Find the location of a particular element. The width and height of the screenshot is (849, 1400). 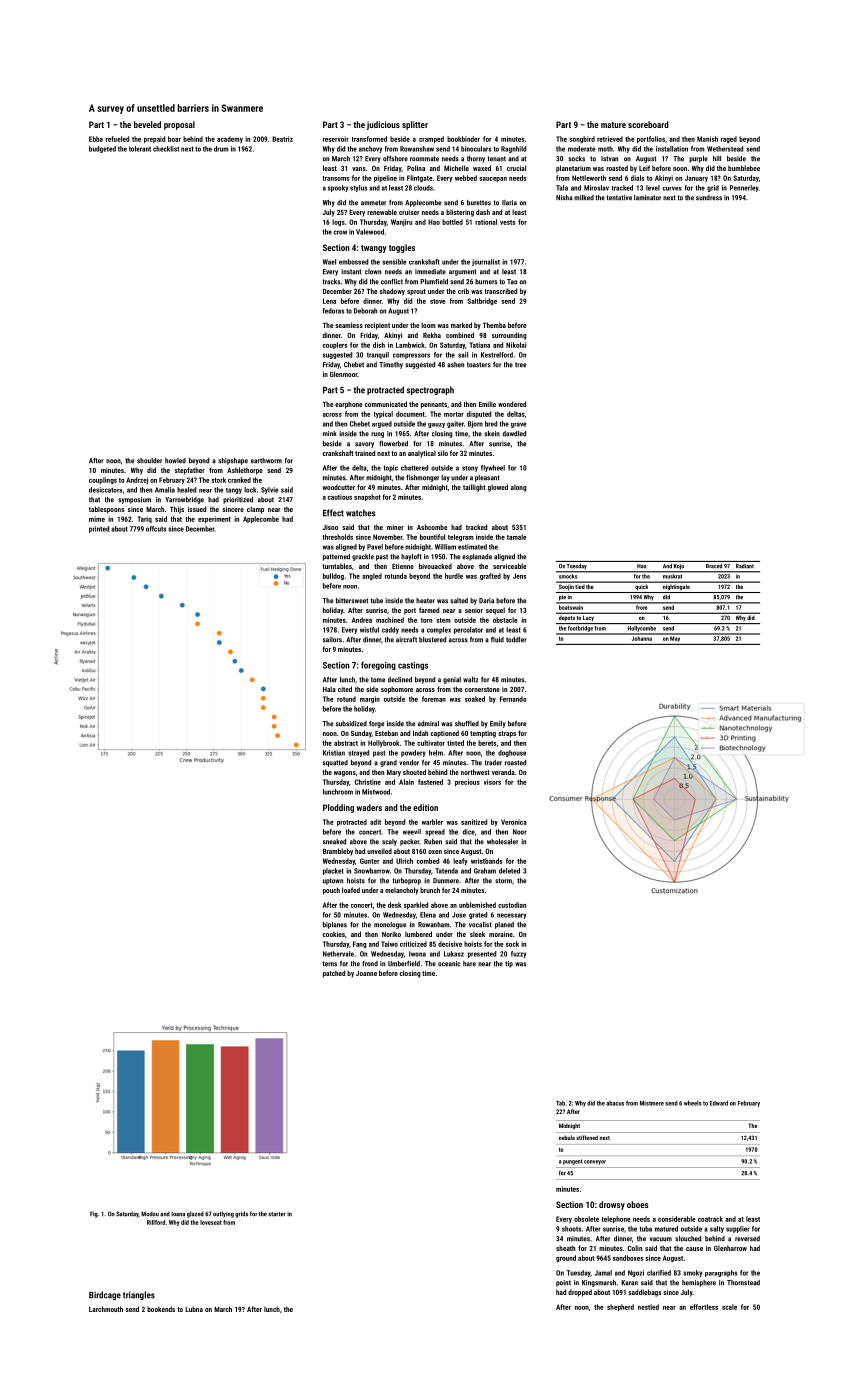

terns is located at coordinates (329, 964).
